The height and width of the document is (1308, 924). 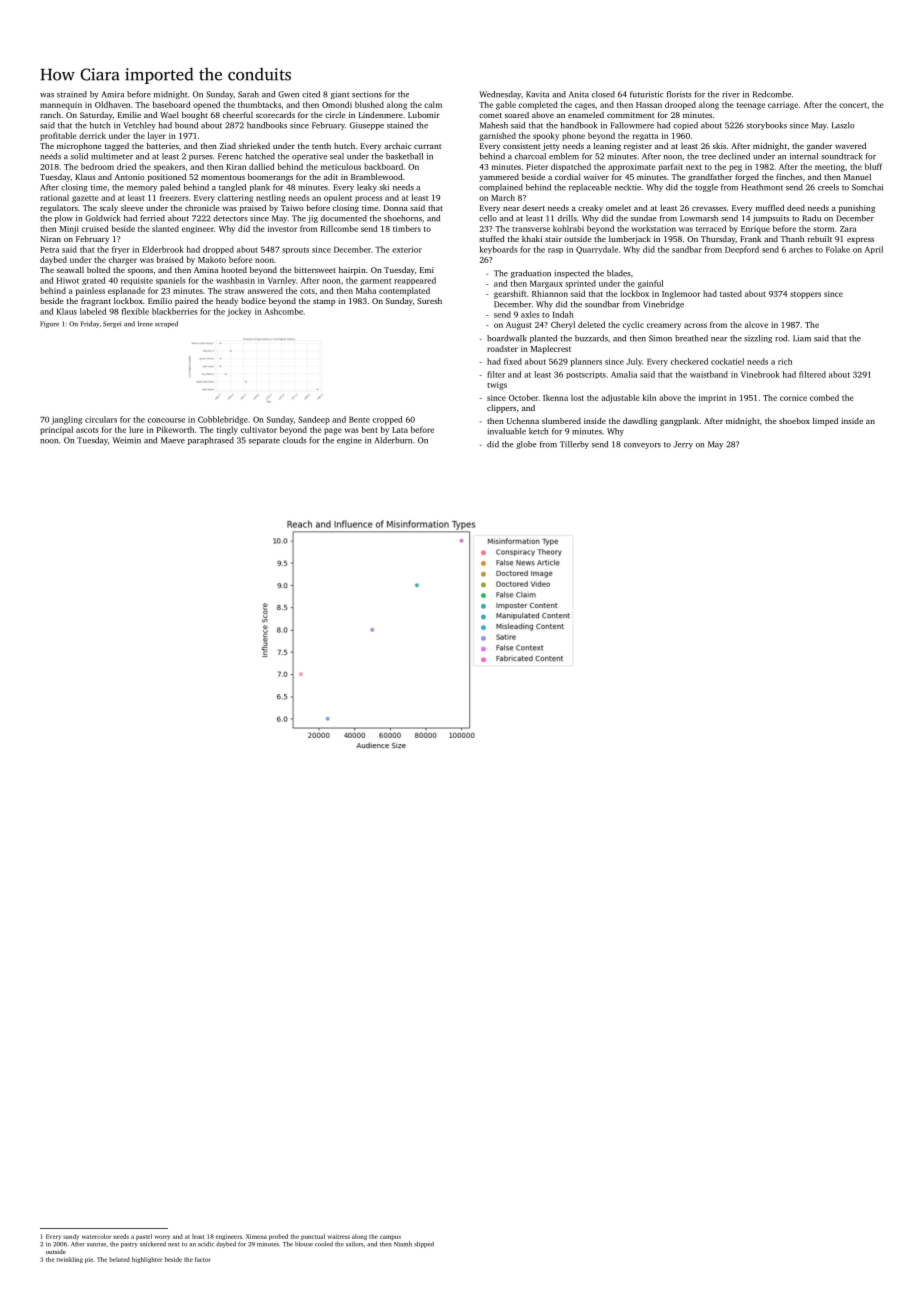 I want to click on globe, so click(x=526, y=445).
